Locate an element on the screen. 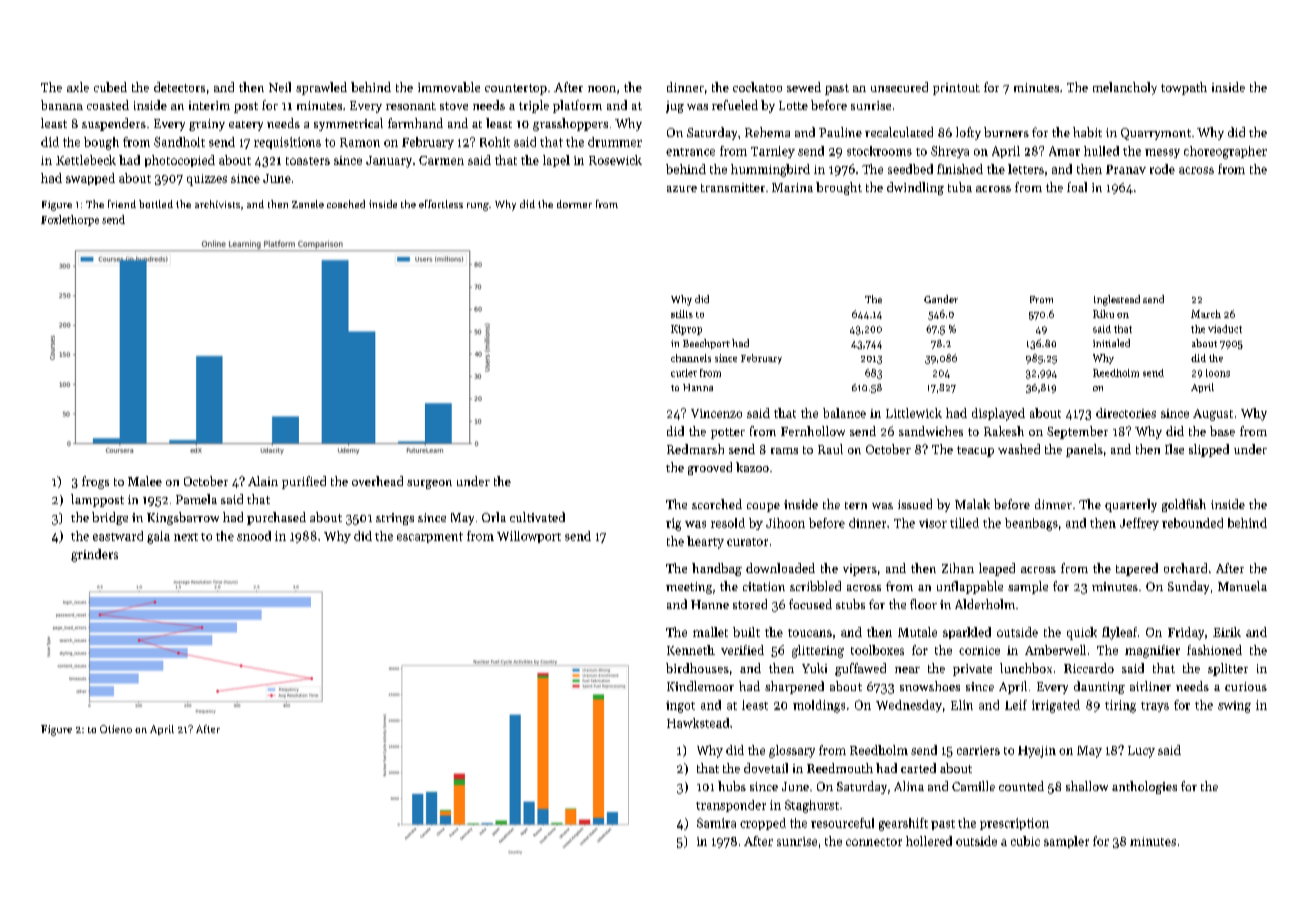  Inglestead is located at coordinates (1117, 300).
